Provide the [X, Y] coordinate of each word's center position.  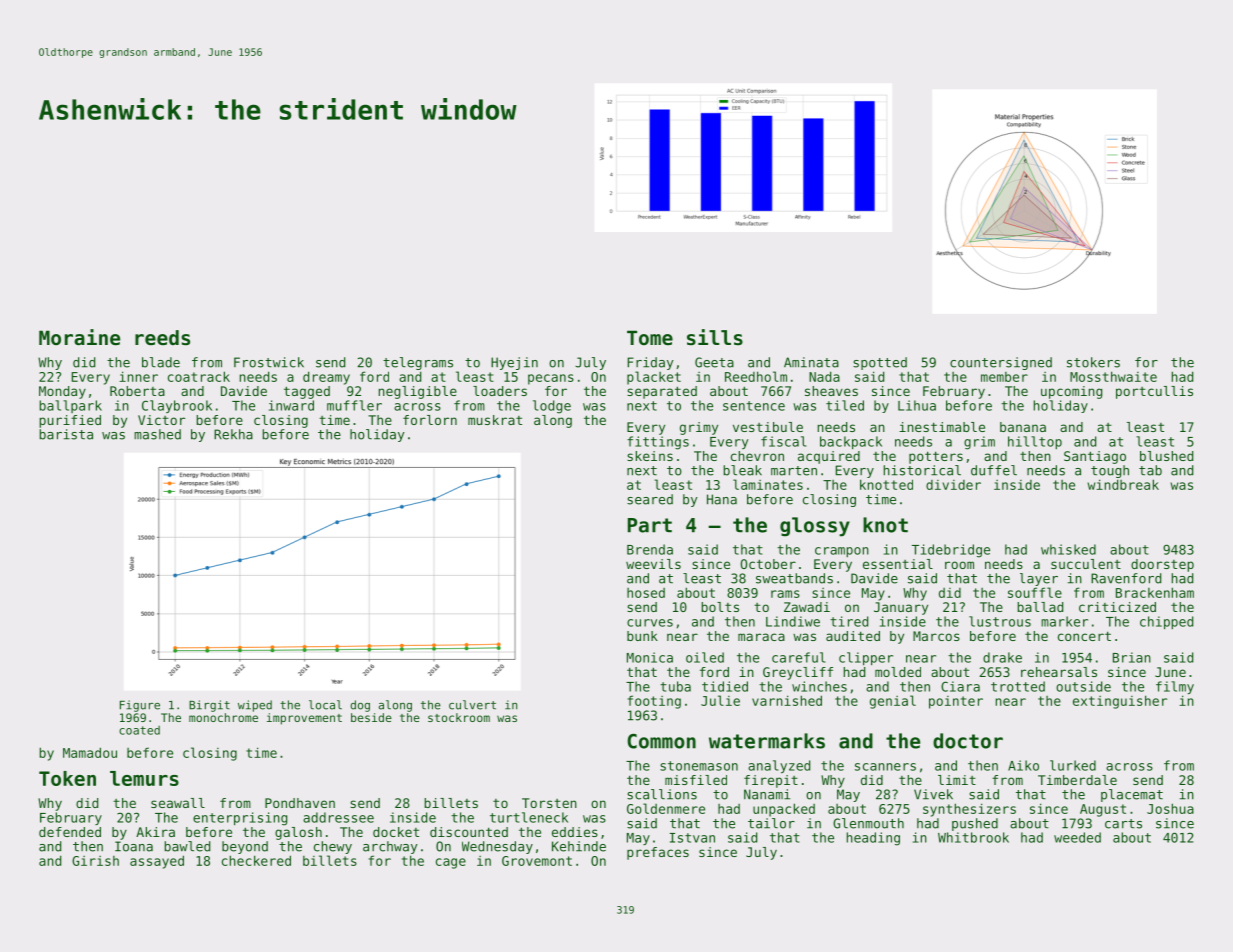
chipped [1166, 622]
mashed [157, 434]
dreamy [326, 378]
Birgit [209, 706]
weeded [1077, 837]
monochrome [223, 717]
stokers [1093, 362]
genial [893, 702]
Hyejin [514, 363]
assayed [157, 862]
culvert [472, 705]
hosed [646, 593]
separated [662, 392]
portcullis [1154, 392]
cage [451, 863]
